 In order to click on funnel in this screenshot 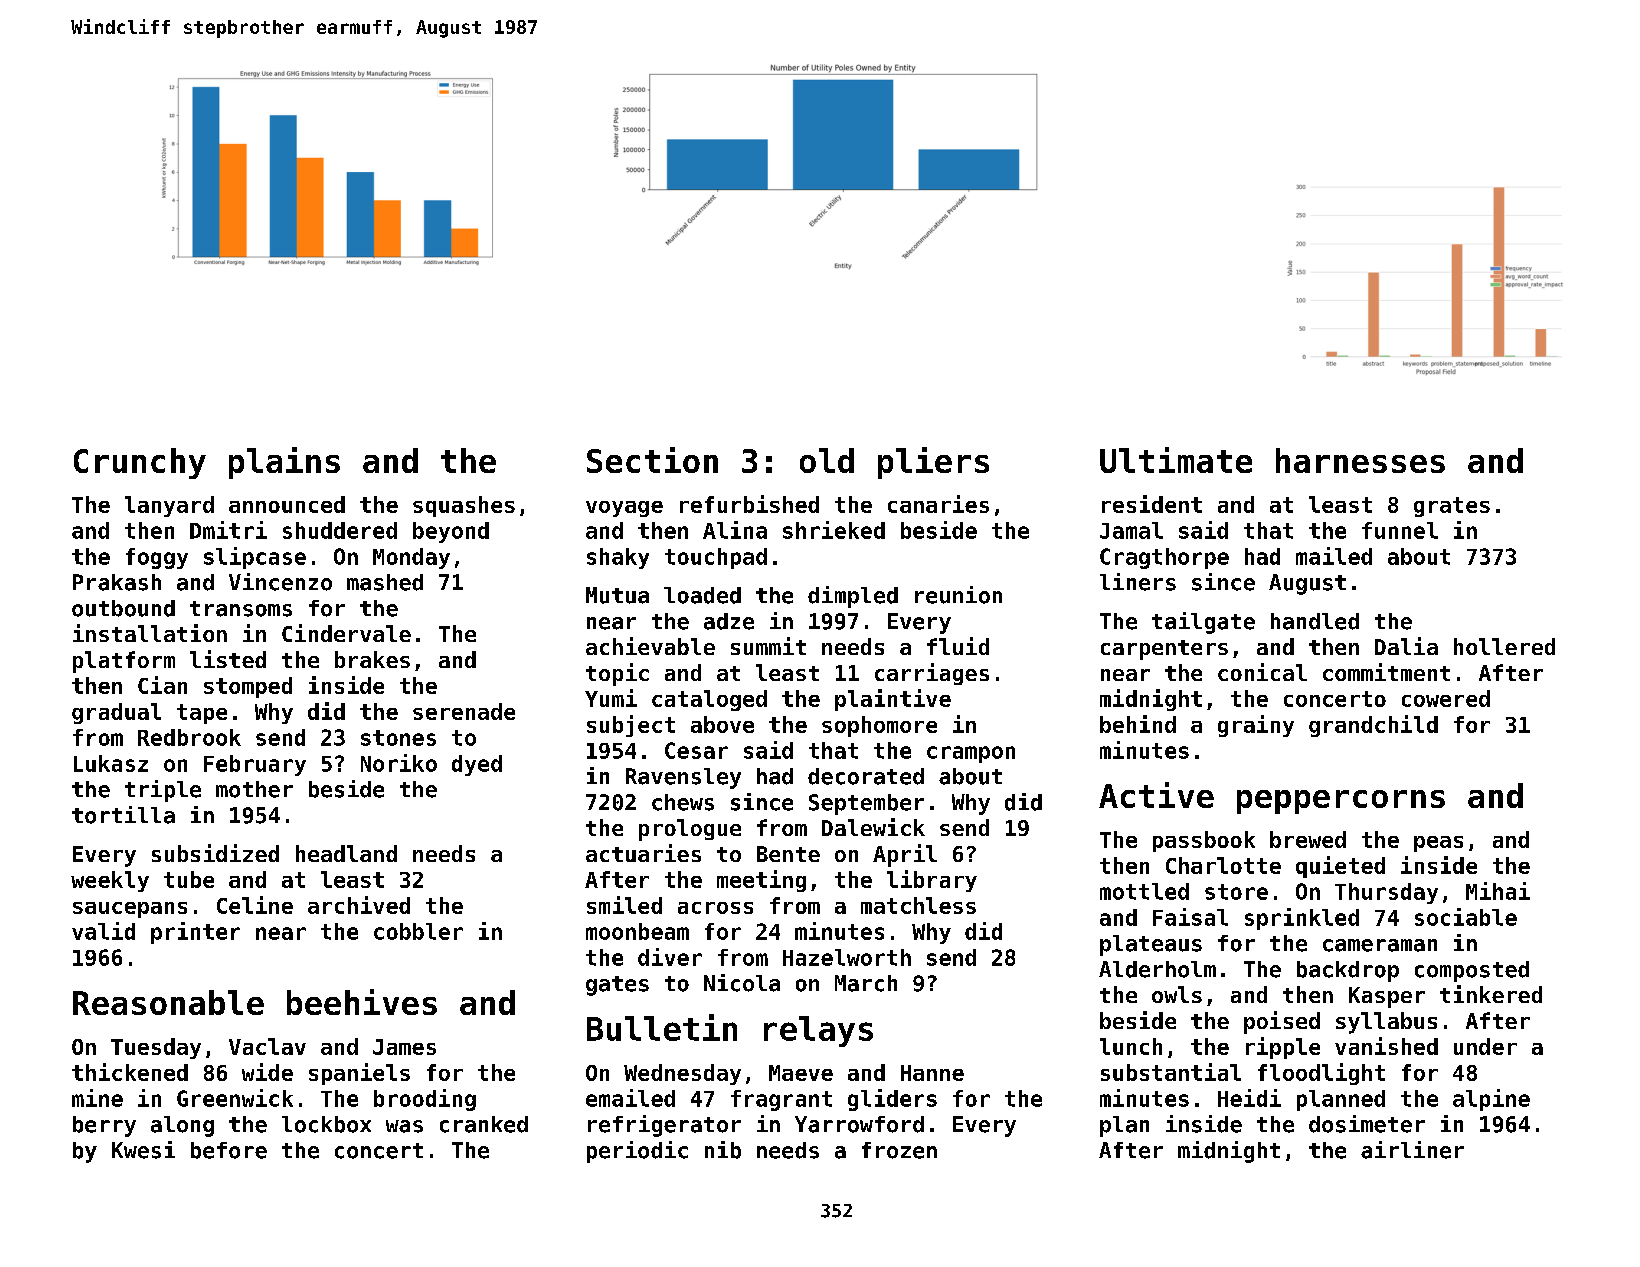, I will do `click(1400, 530)`.
